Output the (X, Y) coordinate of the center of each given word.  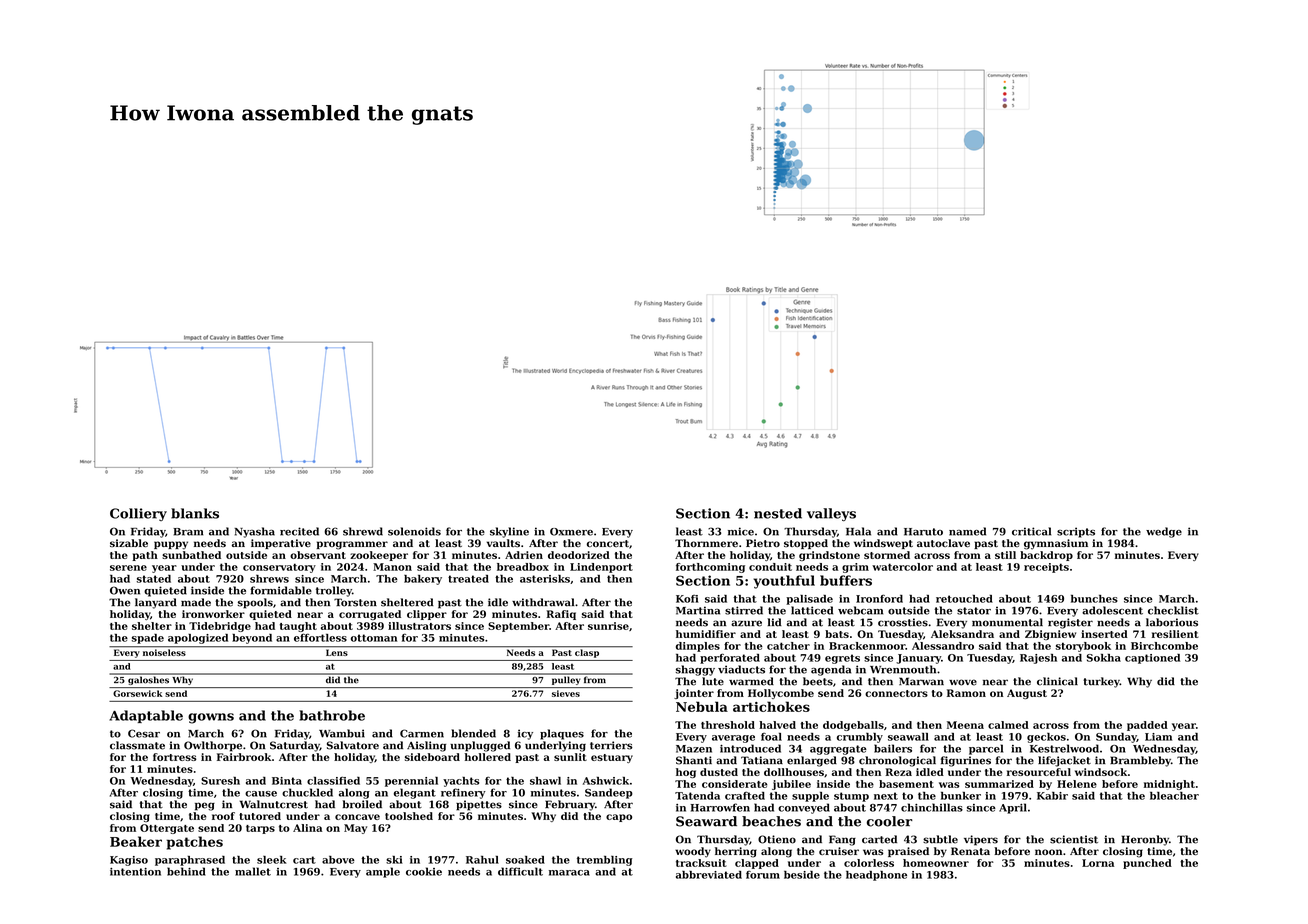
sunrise (608, 626)
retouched (964, 599)
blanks (195, 513)
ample (383, 872)
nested (778, 513)
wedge (1164, 532)
